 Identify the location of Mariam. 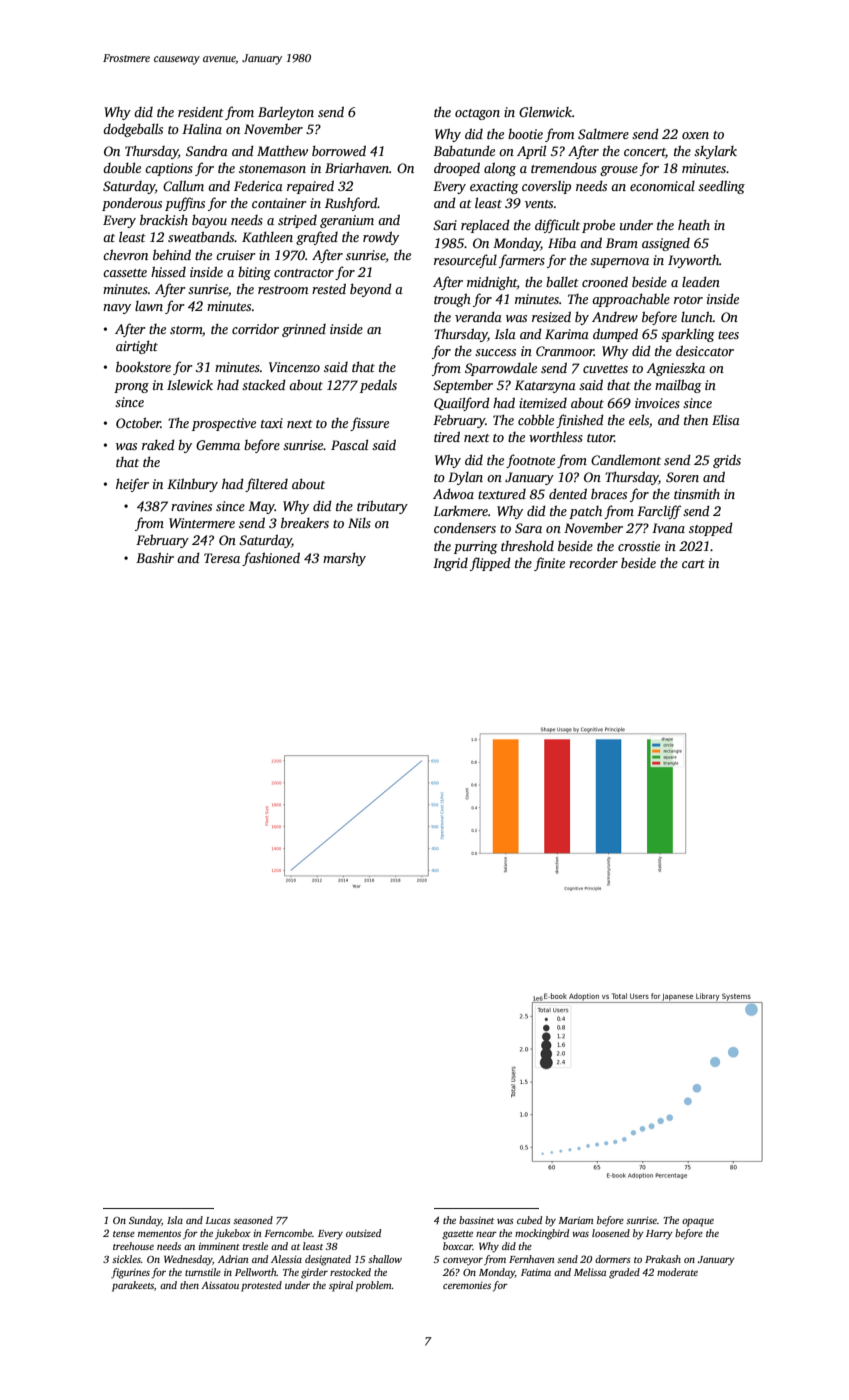
(575, 1220).
